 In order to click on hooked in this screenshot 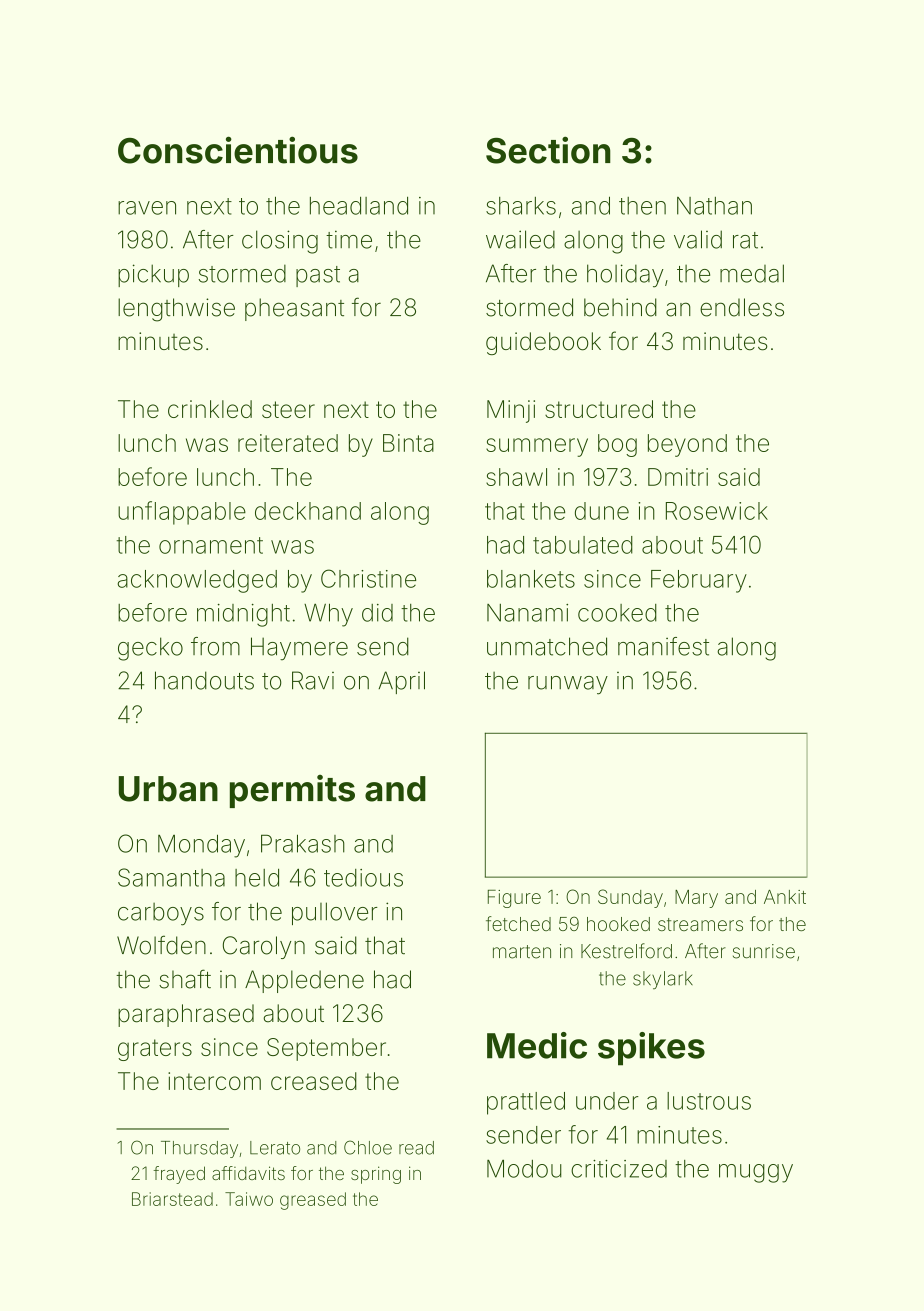, I will do `click(618, 924)`.
